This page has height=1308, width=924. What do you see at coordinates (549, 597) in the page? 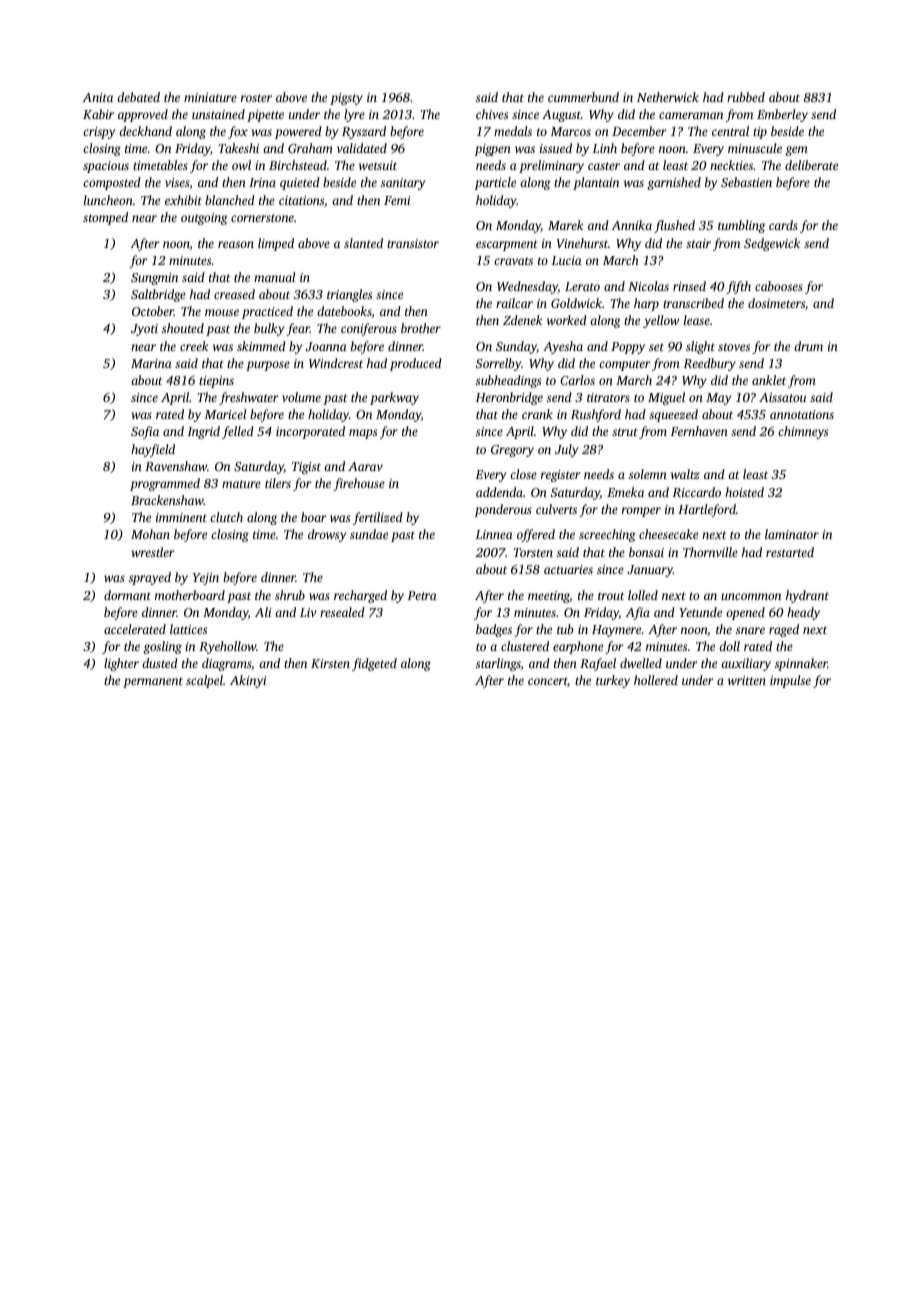
I see `meeting` at bounding box center [549, 597].
